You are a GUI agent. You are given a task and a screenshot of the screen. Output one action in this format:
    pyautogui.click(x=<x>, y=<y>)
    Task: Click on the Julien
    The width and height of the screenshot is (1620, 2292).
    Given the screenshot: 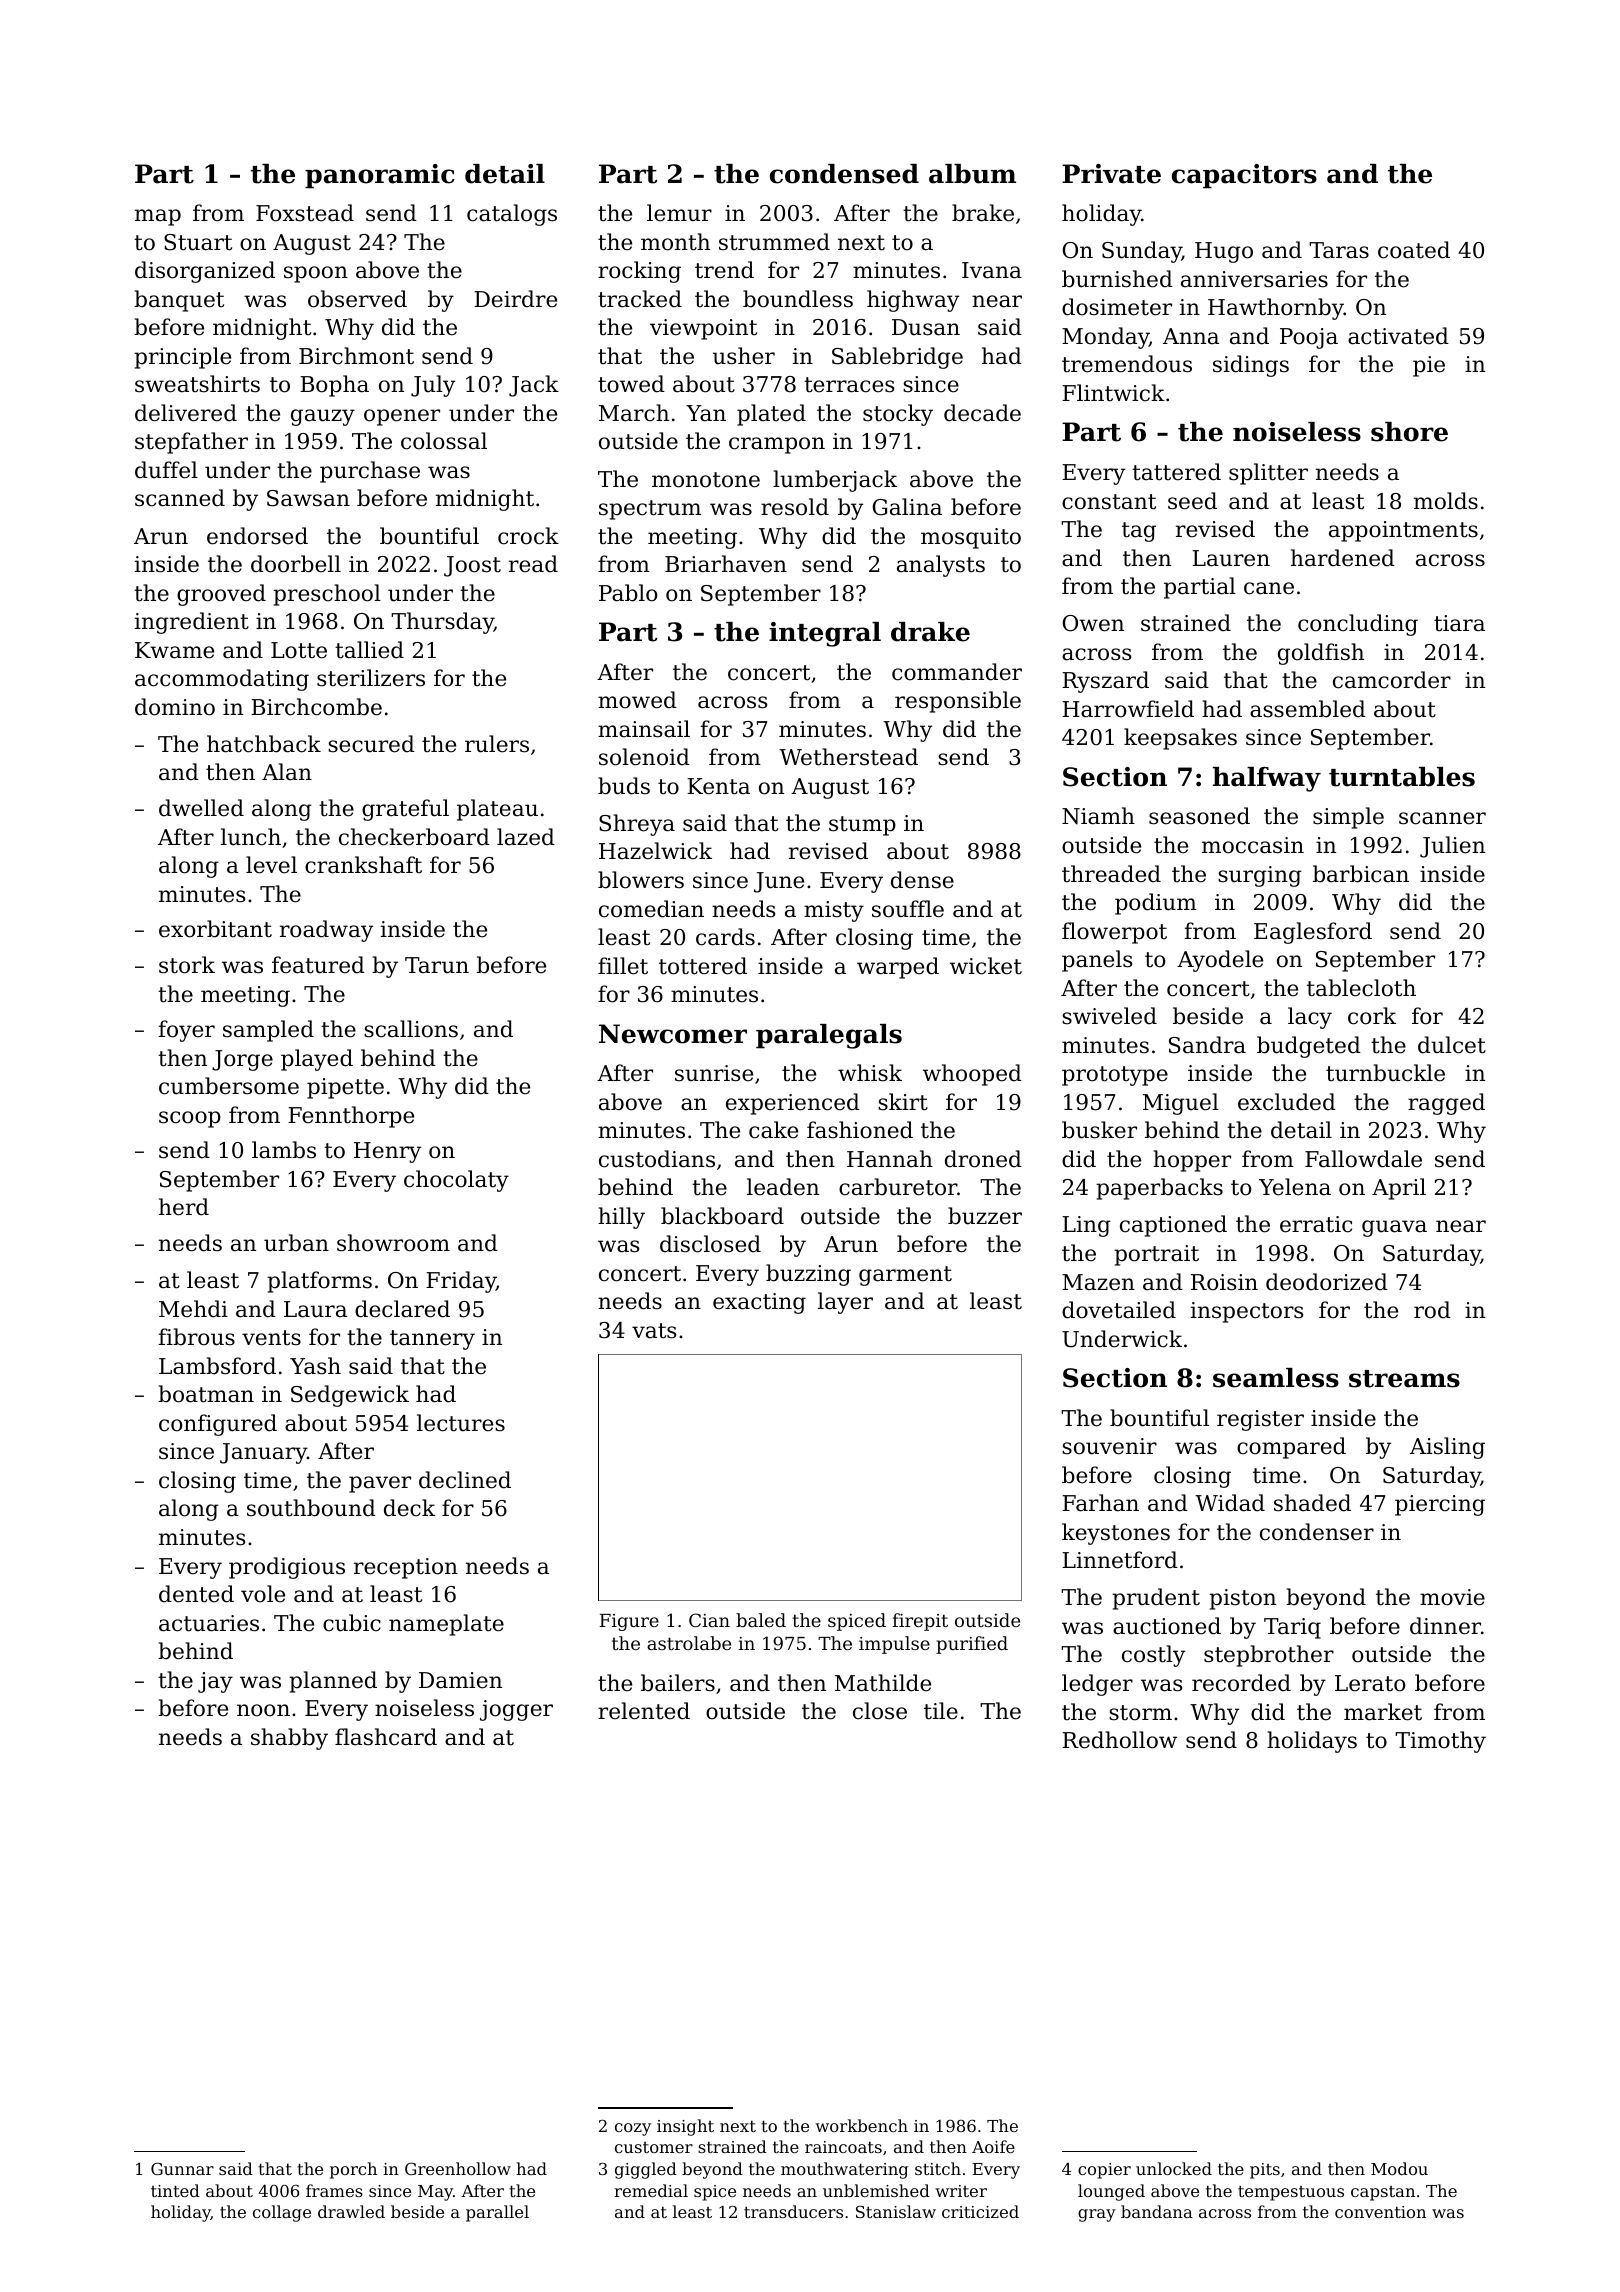 What is the action you would take?
    pyautogui.click(x=1452, y=847)
